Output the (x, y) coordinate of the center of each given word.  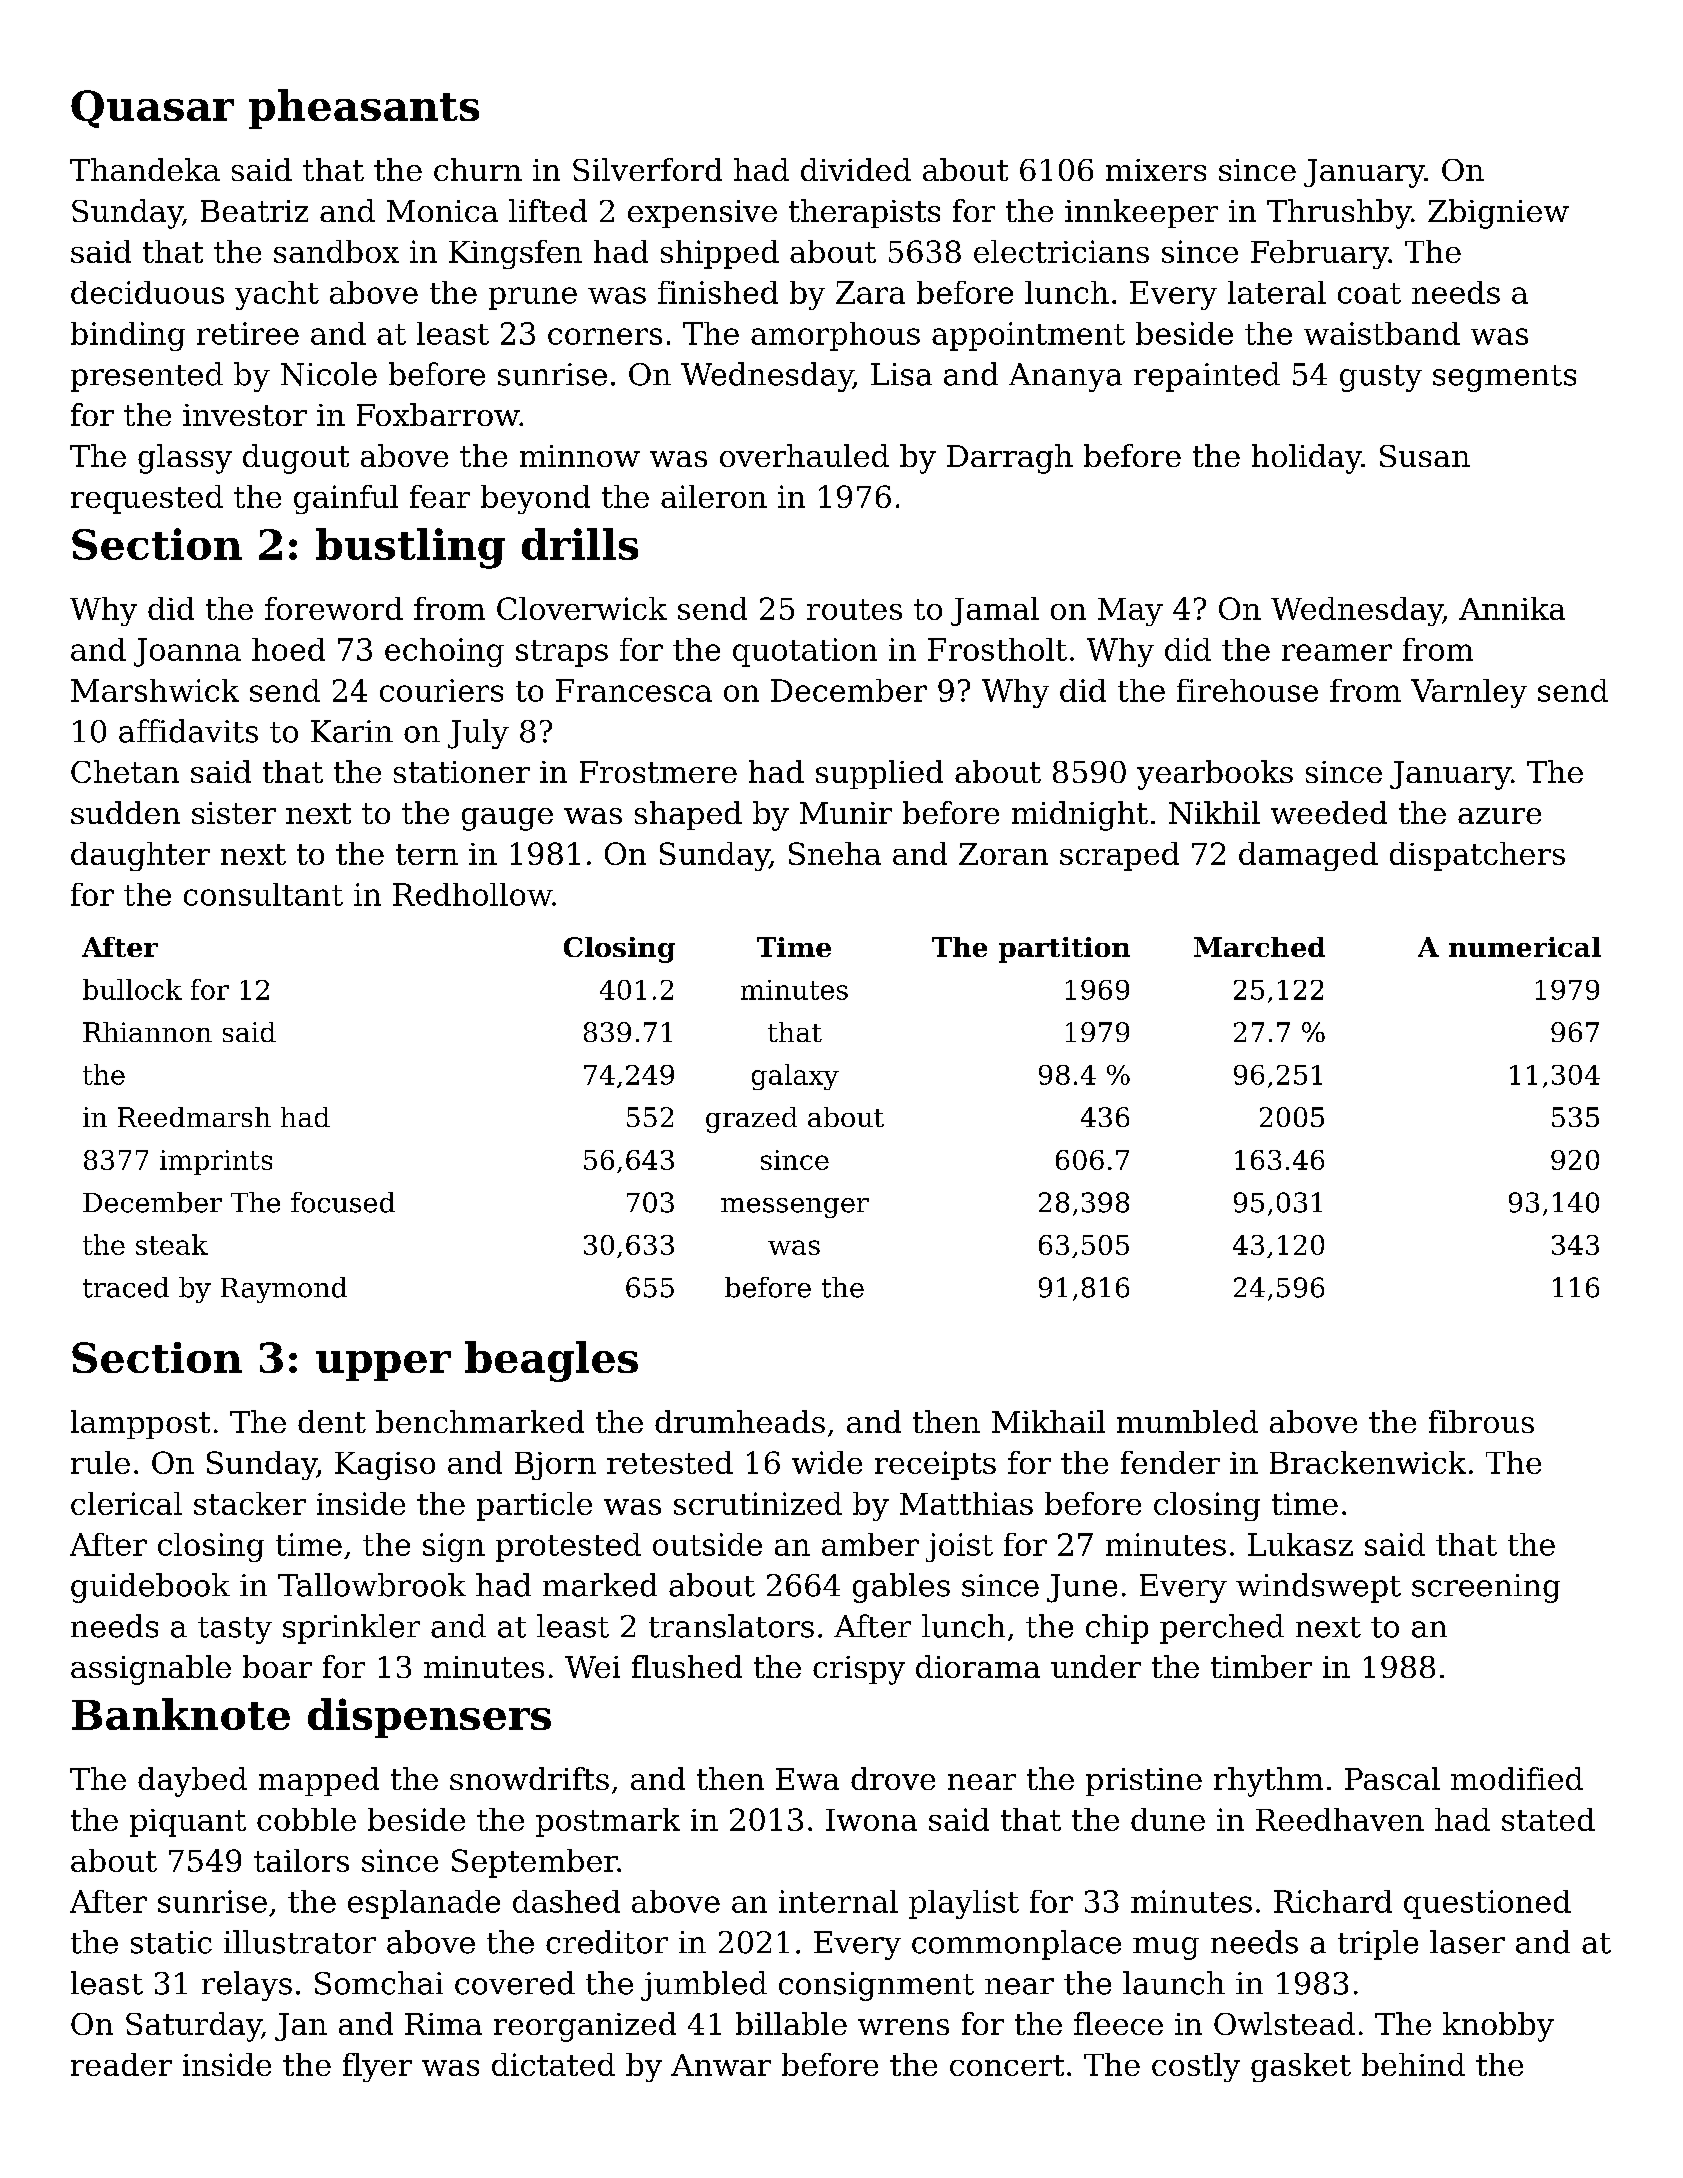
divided (856, 169)
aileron (714, 496)
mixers (1156, 170)
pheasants (364, 109)
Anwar (721, 2065)
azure (1499, 816)
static (171, 1942)
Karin (352, 731)
